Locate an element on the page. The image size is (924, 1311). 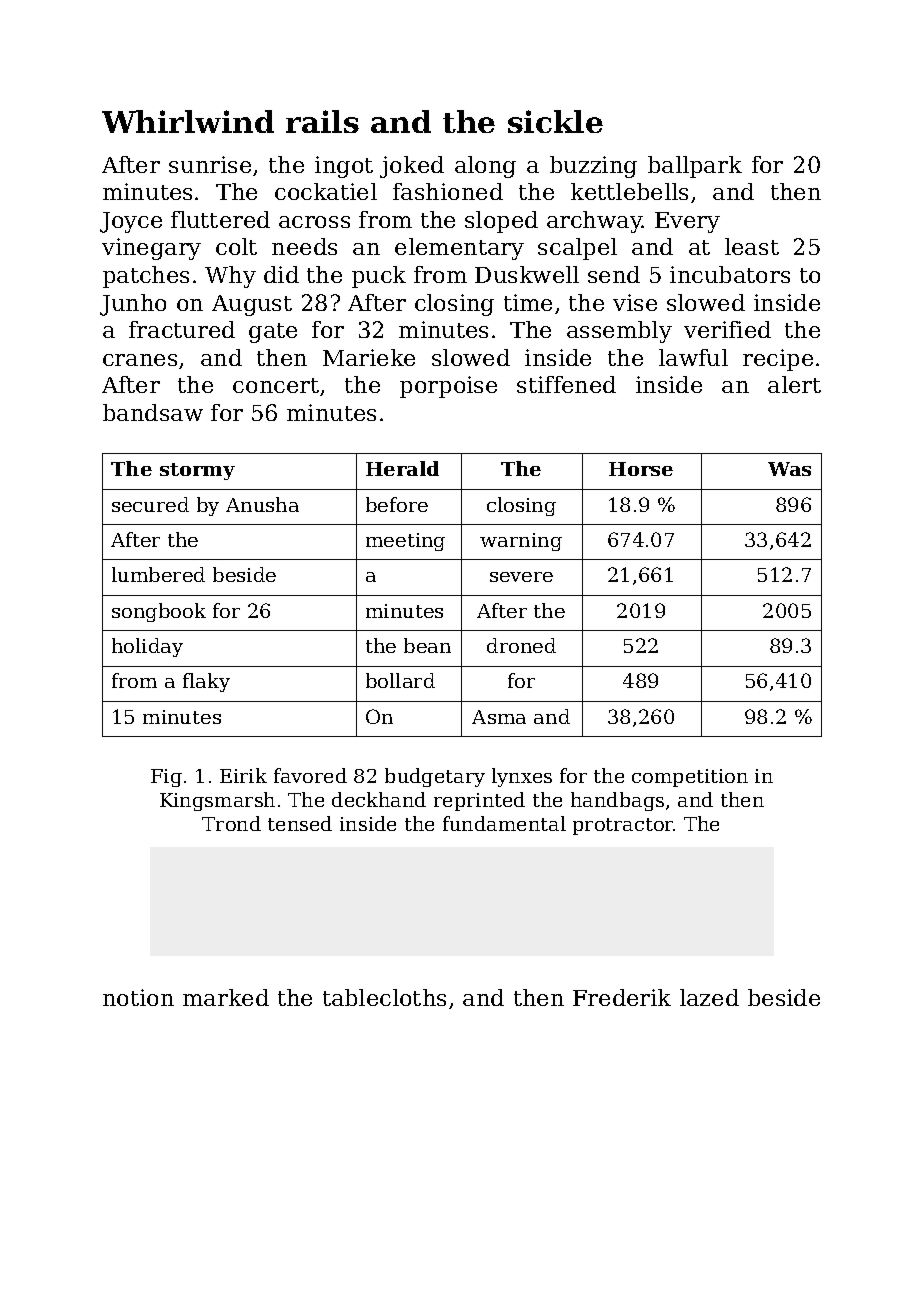
fashioned is located at coordinates (448, 191).
